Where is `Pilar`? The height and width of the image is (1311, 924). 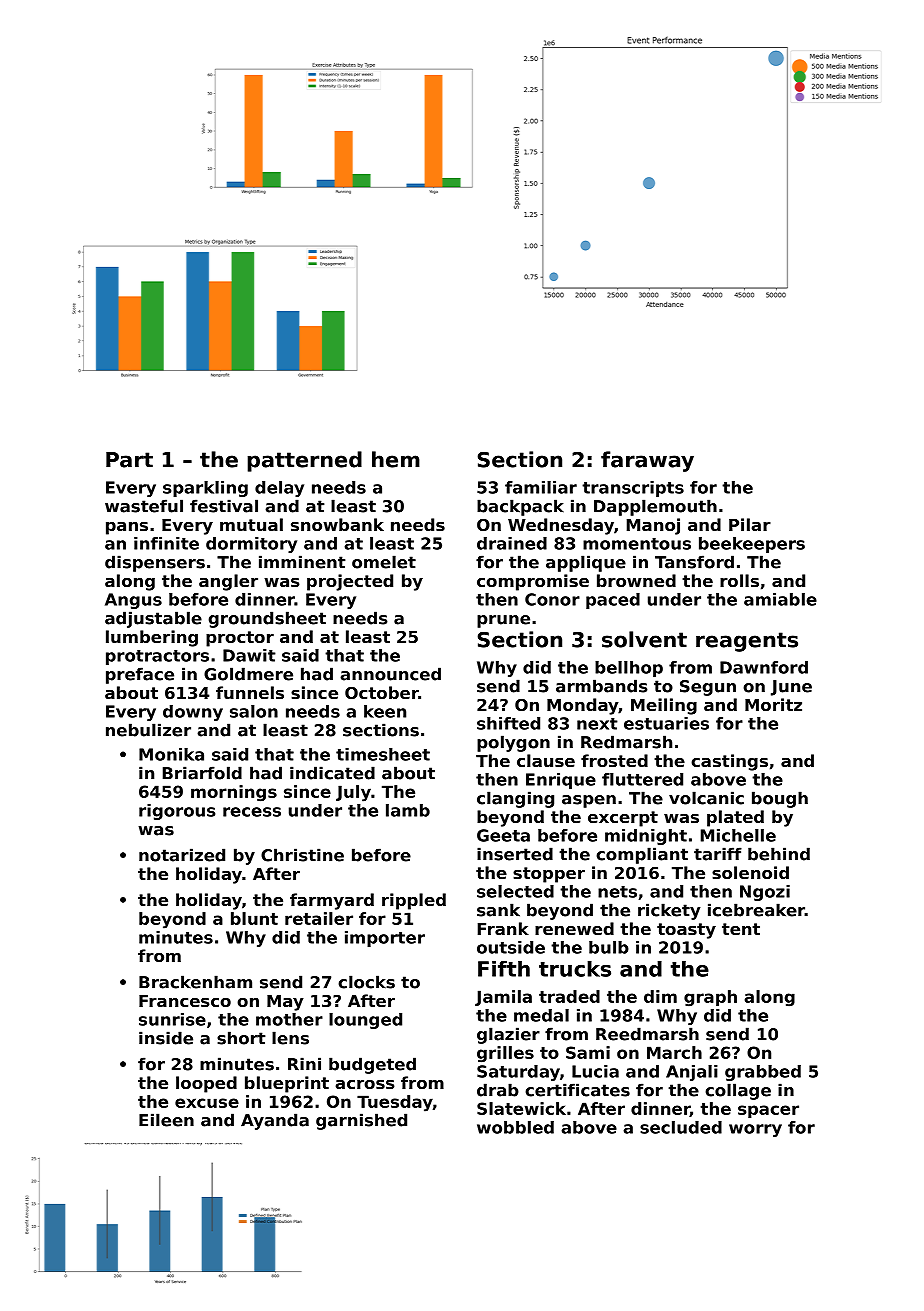
Pilar is located at coordinates (750, 524).
